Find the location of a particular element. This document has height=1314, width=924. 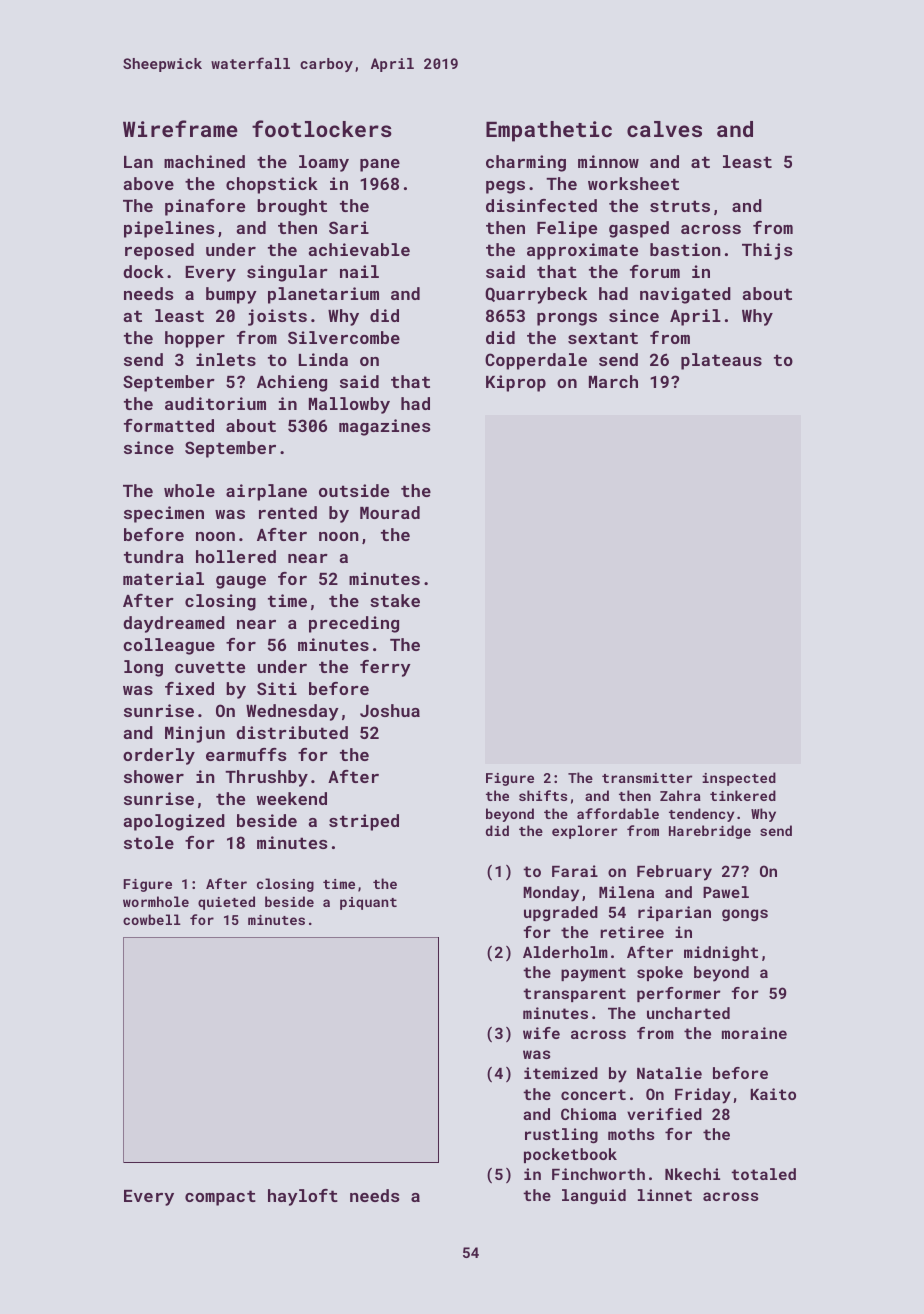

inlets is located at coordinates (226, 359).
